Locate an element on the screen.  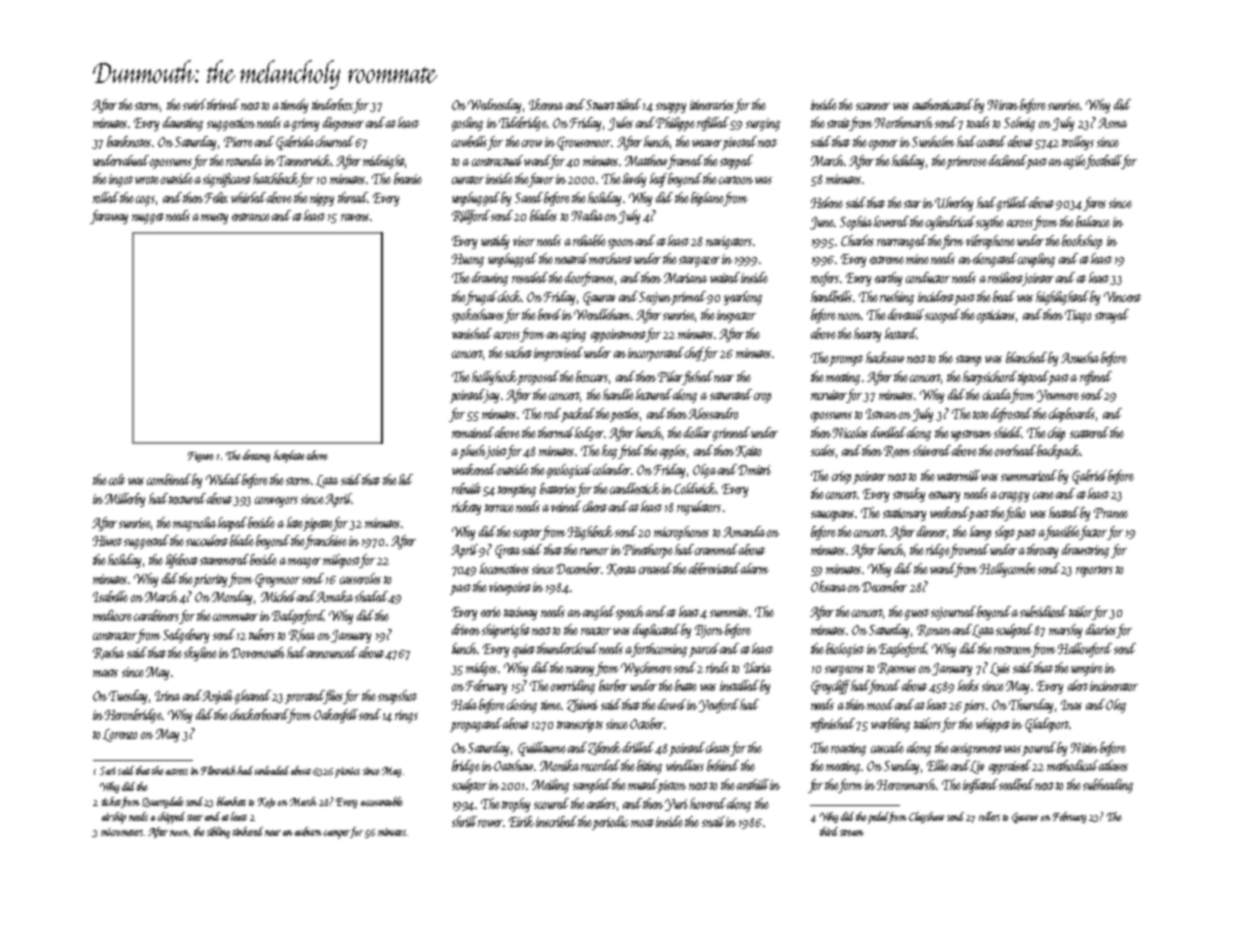
fares is located at coordinates (1094, 204).
